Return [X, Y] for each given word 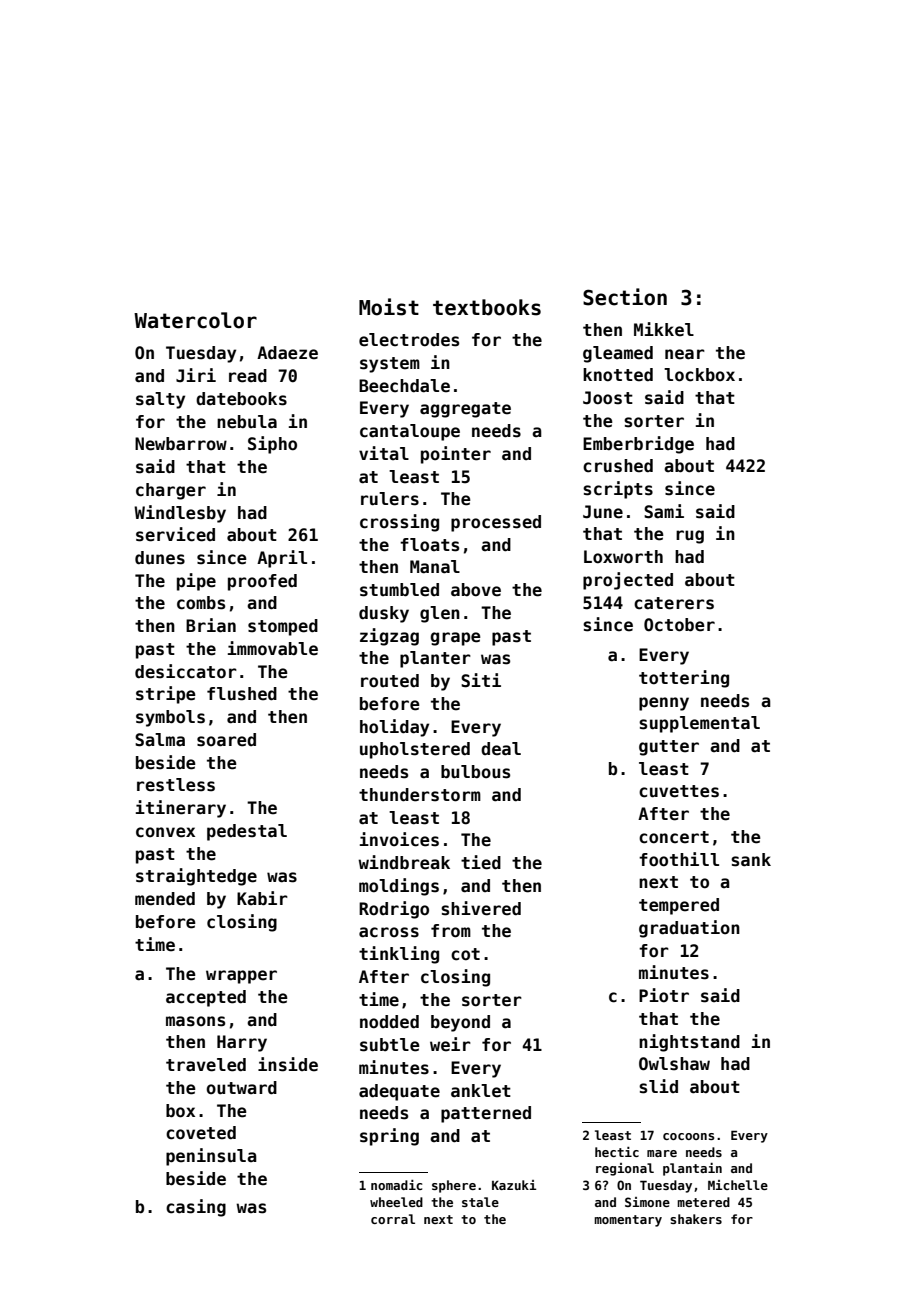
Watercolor [195, 320]
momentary [628, 1221]
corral [393, 1219]
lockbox [699, 375]
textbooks [487, 307]
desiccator [186, 671]
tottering [684, 679]
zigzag [389, 637]
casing [196, 1208]
